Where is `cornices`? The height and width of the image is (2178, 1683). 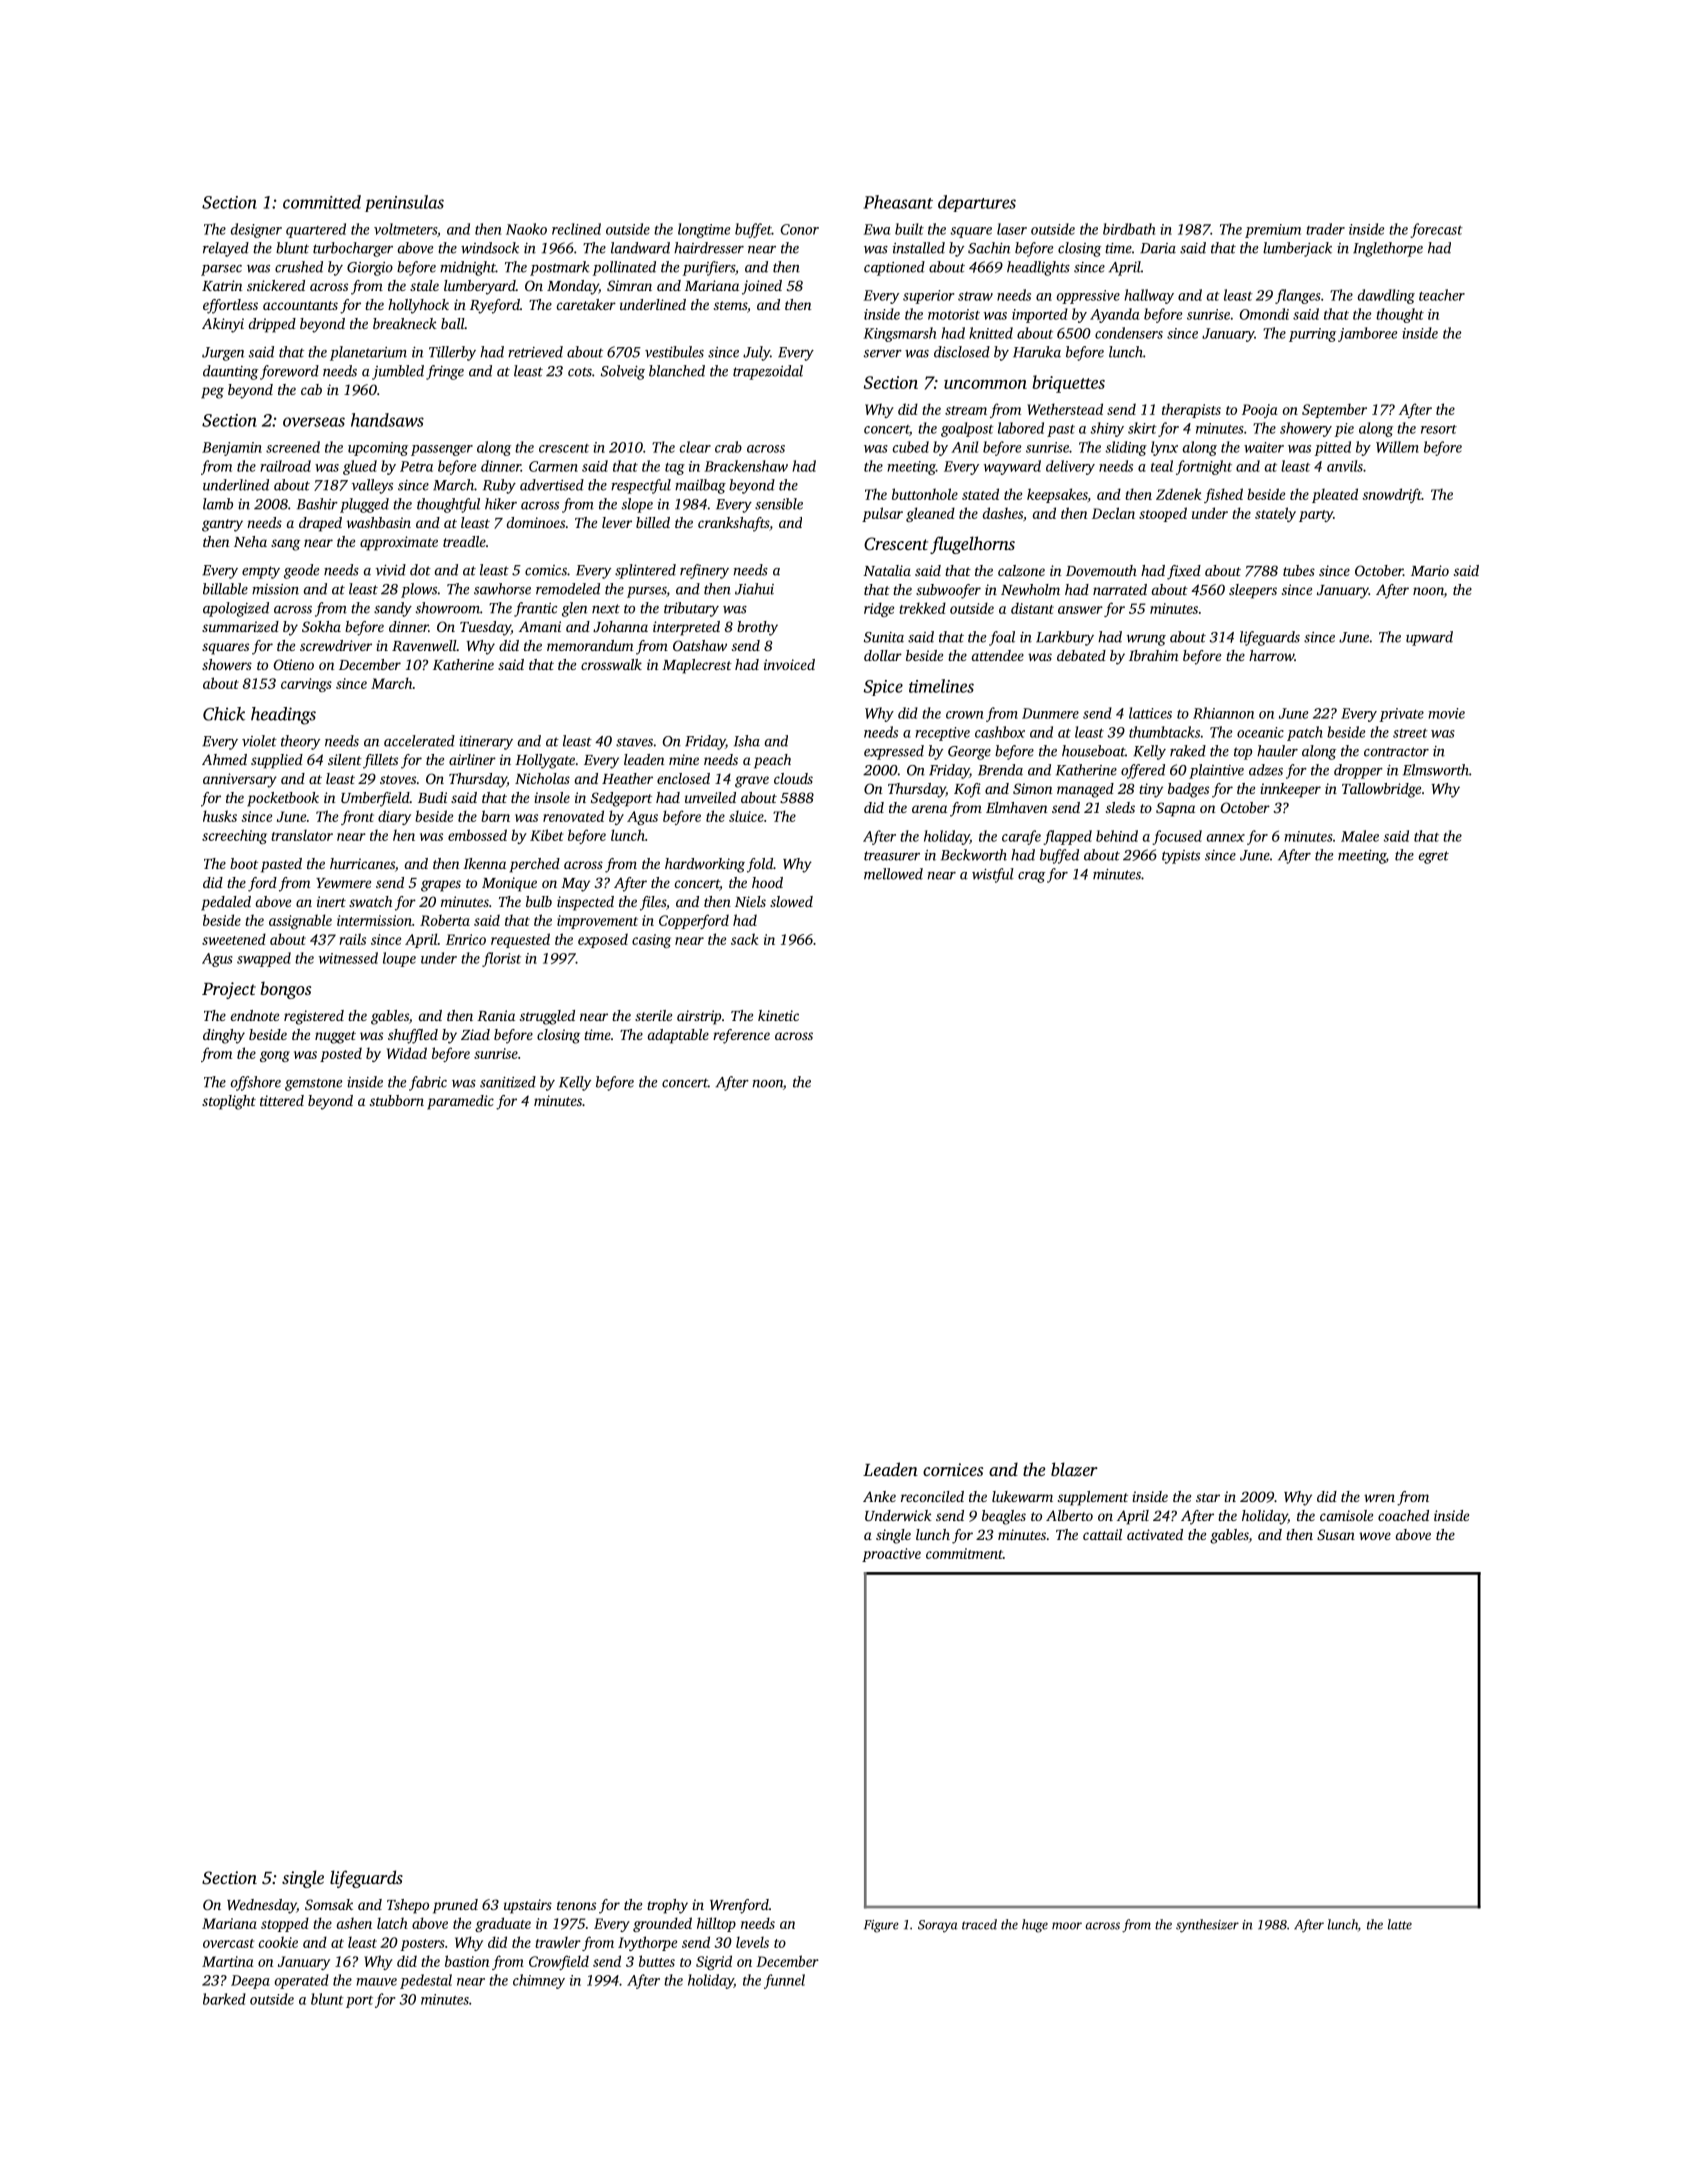
cornices is located at coordinates (953, 1469).
